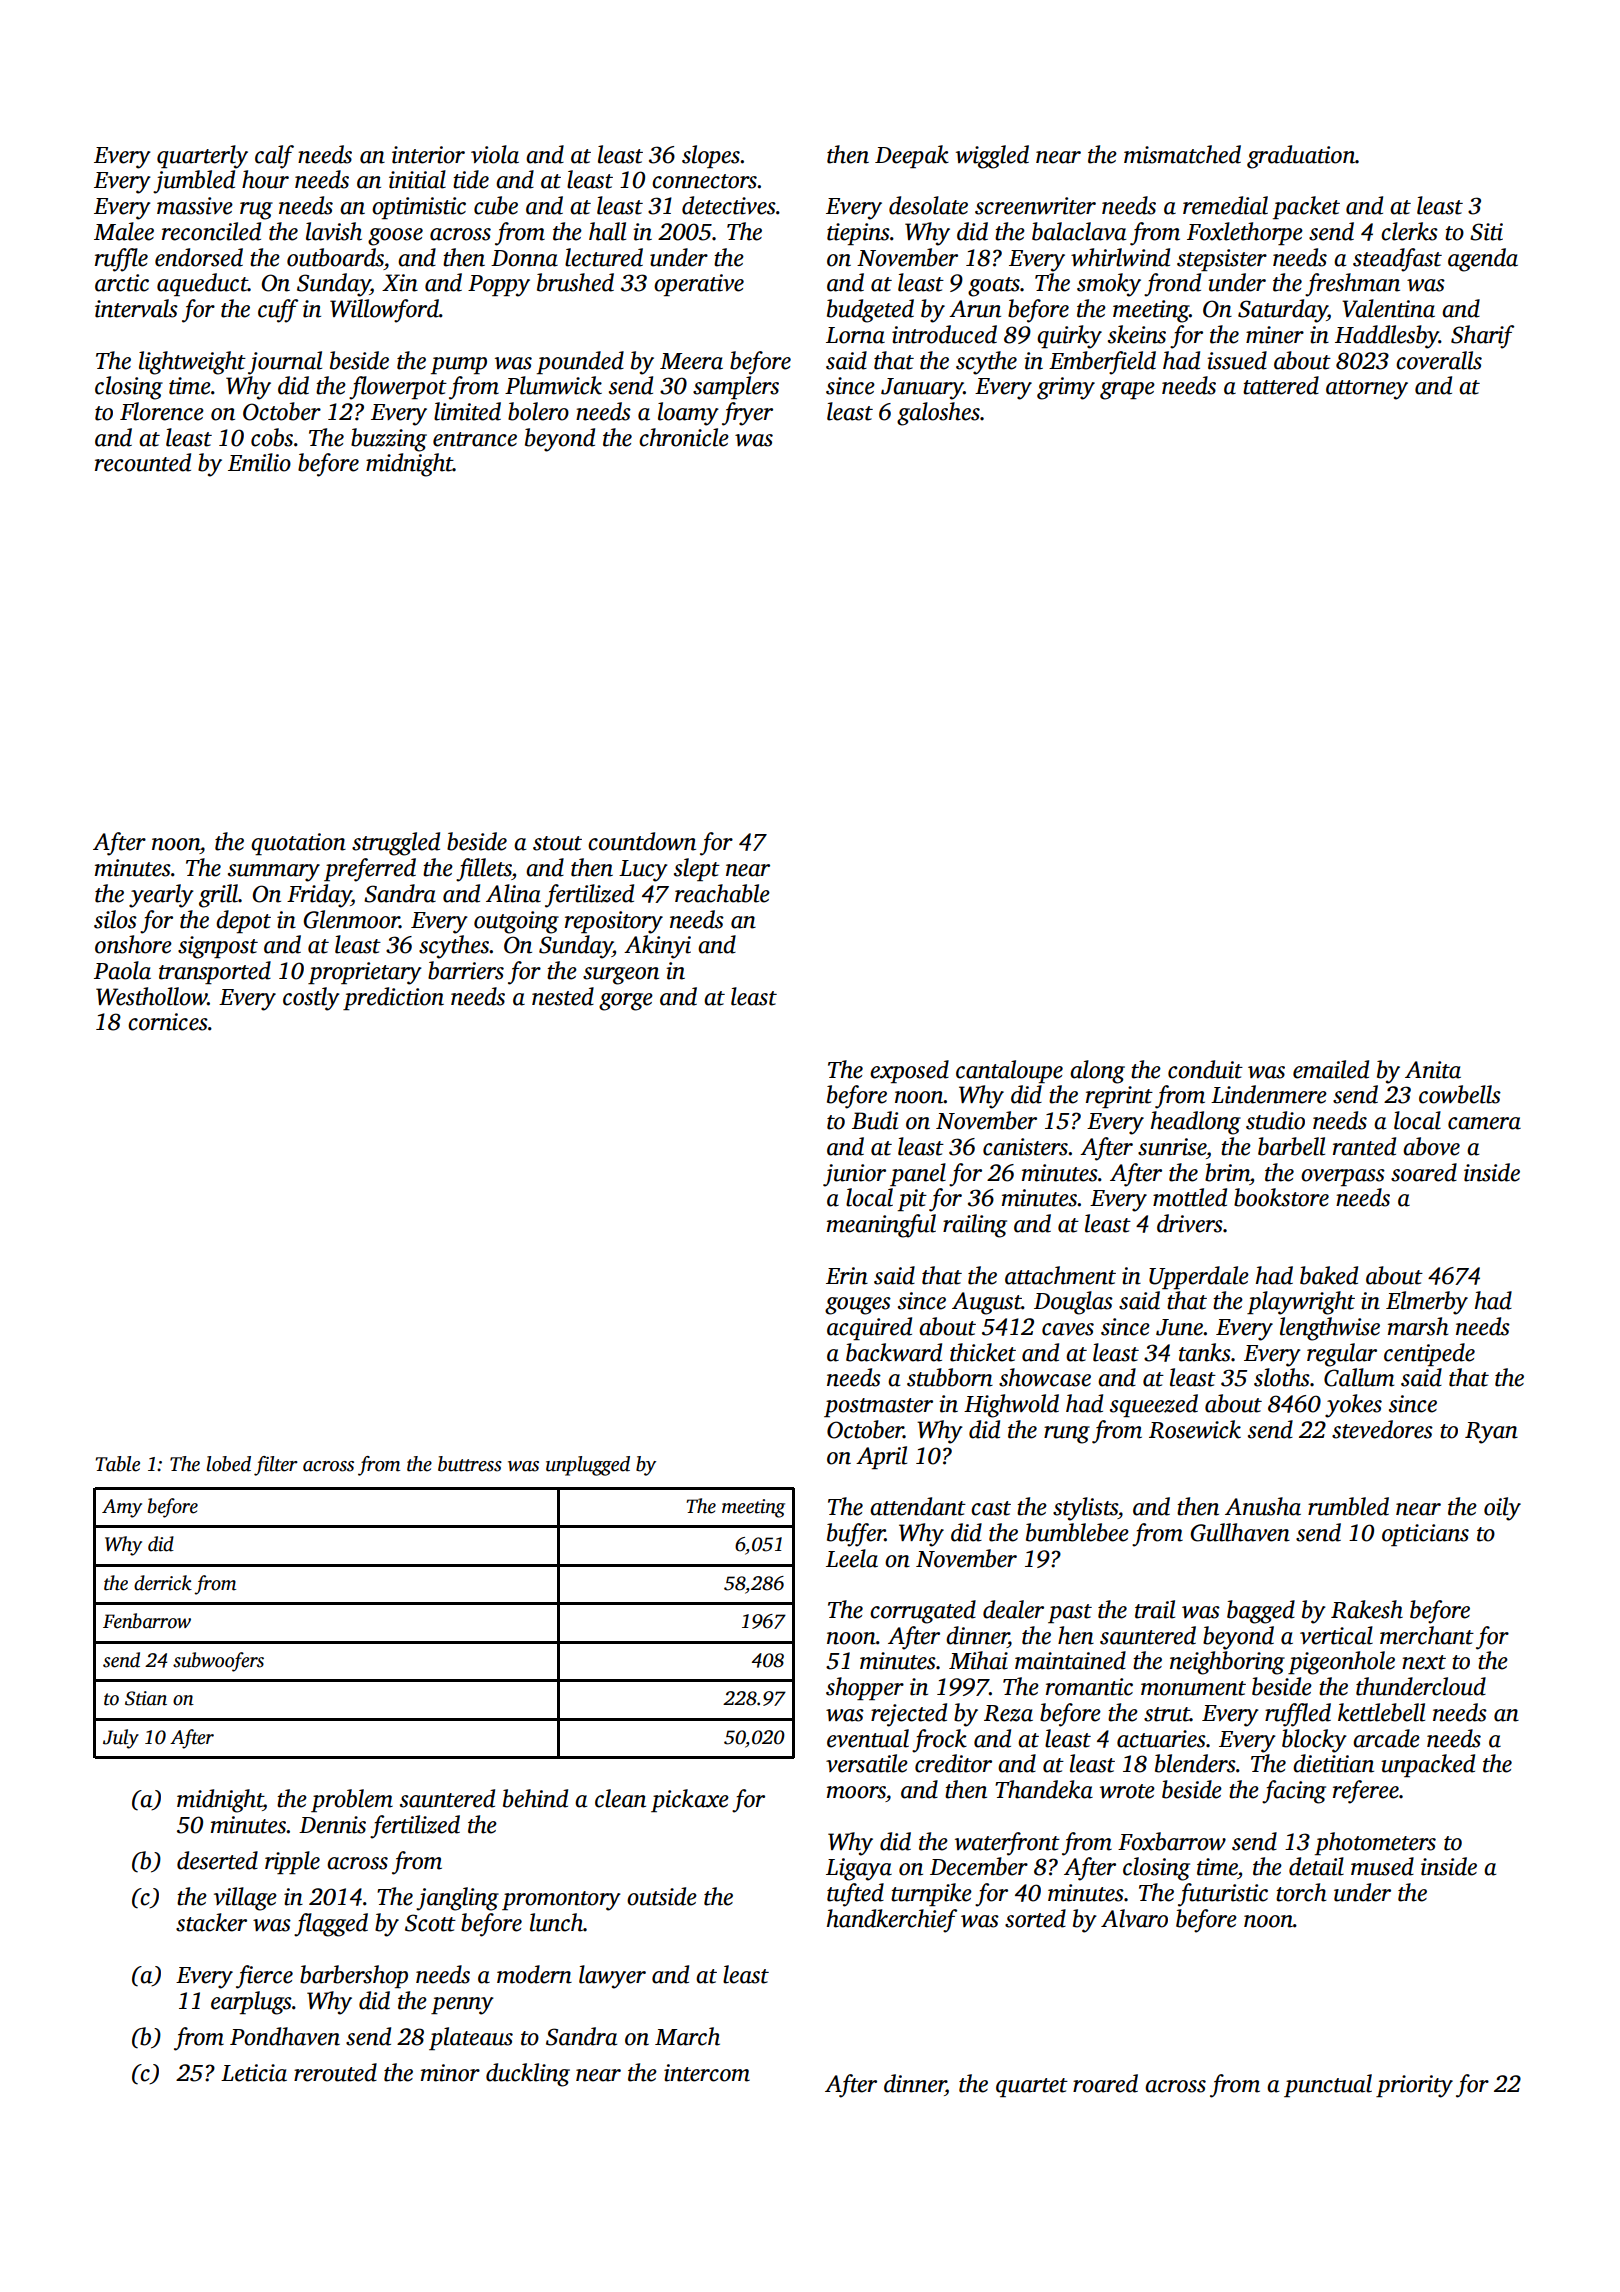 This page has width=1620, height=2292. I want to click on detectives, so click(729, 205).
